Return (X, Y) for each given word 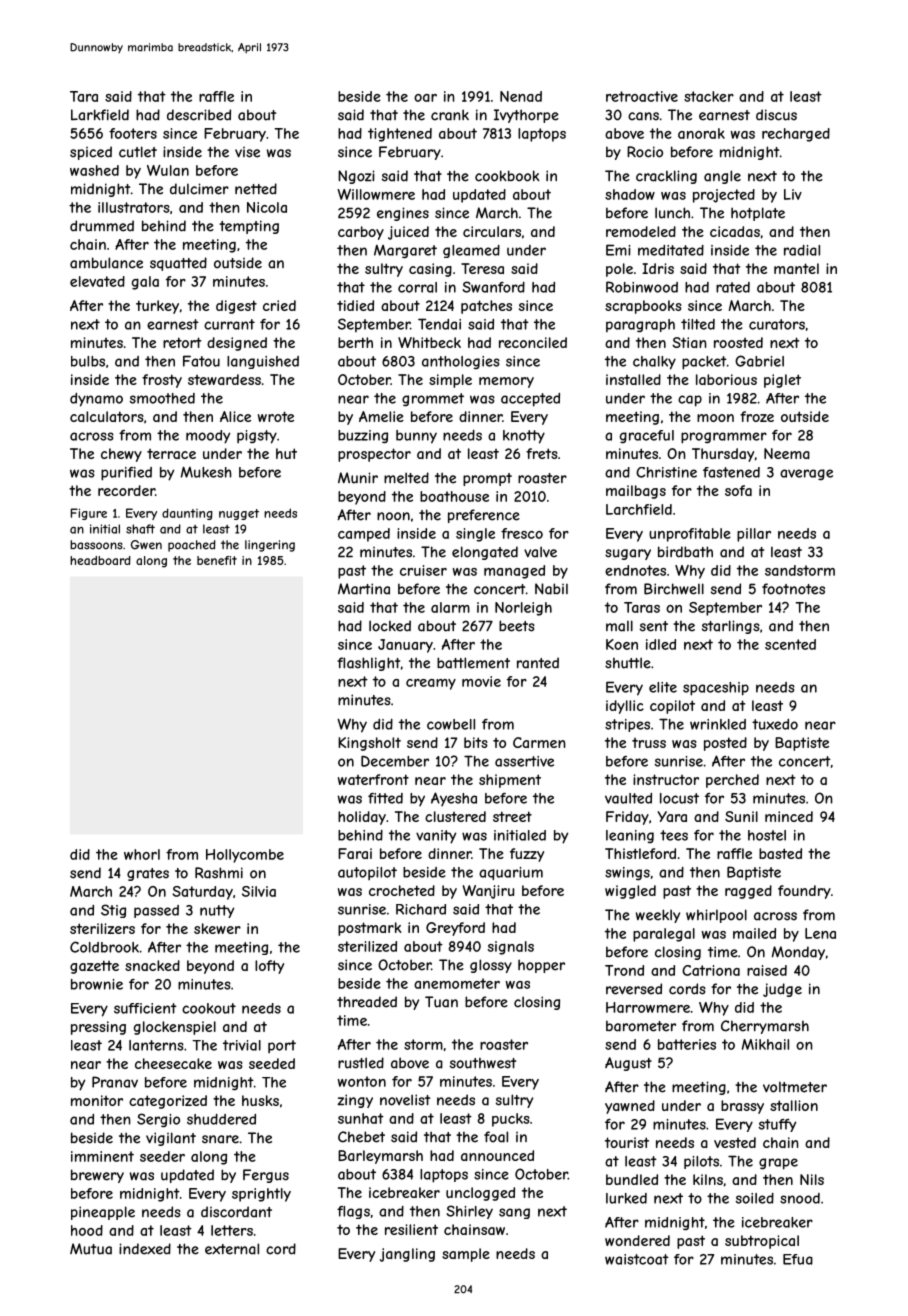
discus (776, 115)
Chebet (361, 1137)
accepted (530, 400)
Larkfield (100, 115)
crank (450, 115)
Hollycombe (245, 856)
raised (767, 970)
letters (232, 1230)
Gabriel (759, 361)
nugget (239, 514)
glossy (491, 966)
